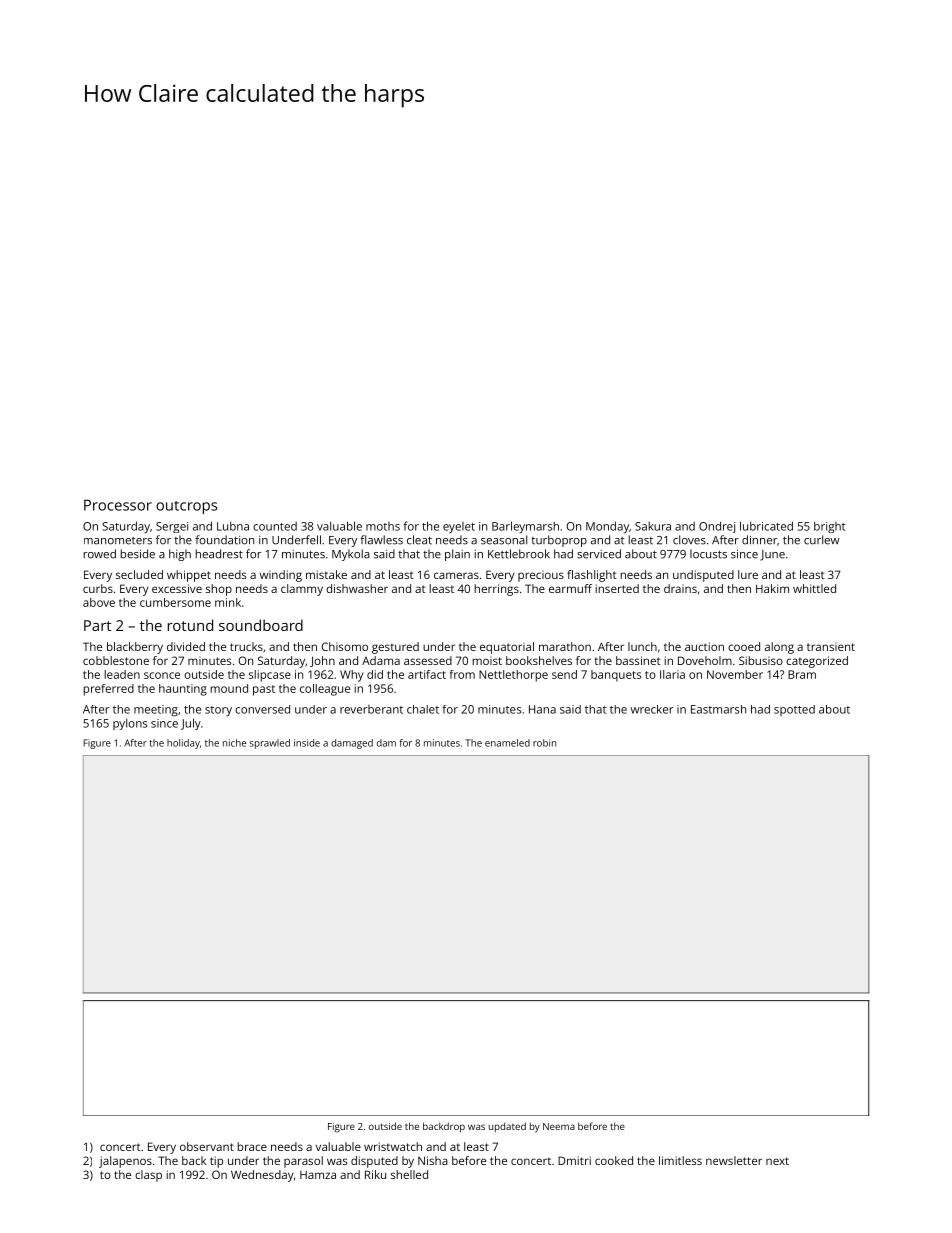 The image size is (952, 1233). Describe the element at coordinates (830, 527) in the screenshot. I see `bright` at that location.
